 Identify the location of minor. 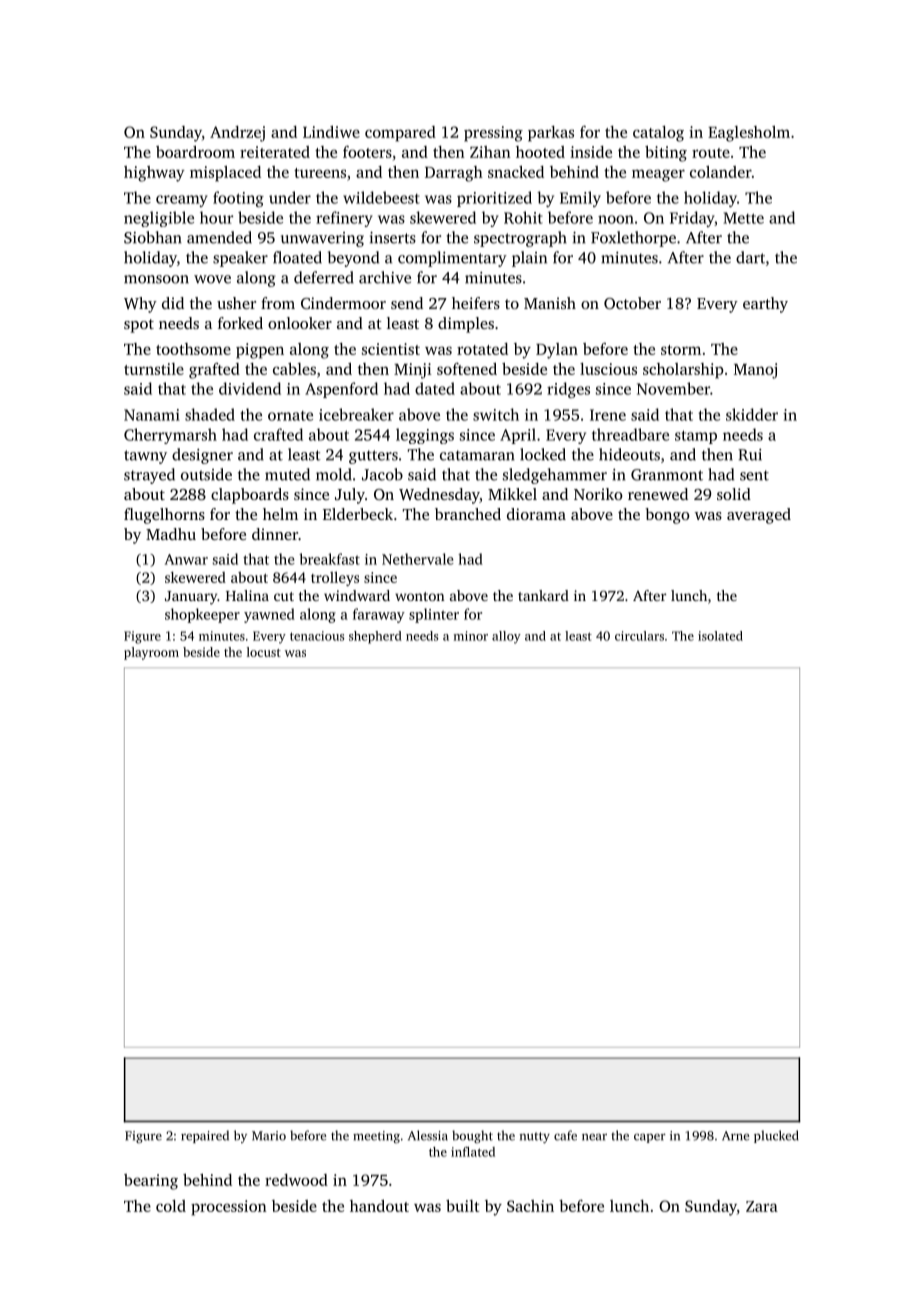
(471, 636).
